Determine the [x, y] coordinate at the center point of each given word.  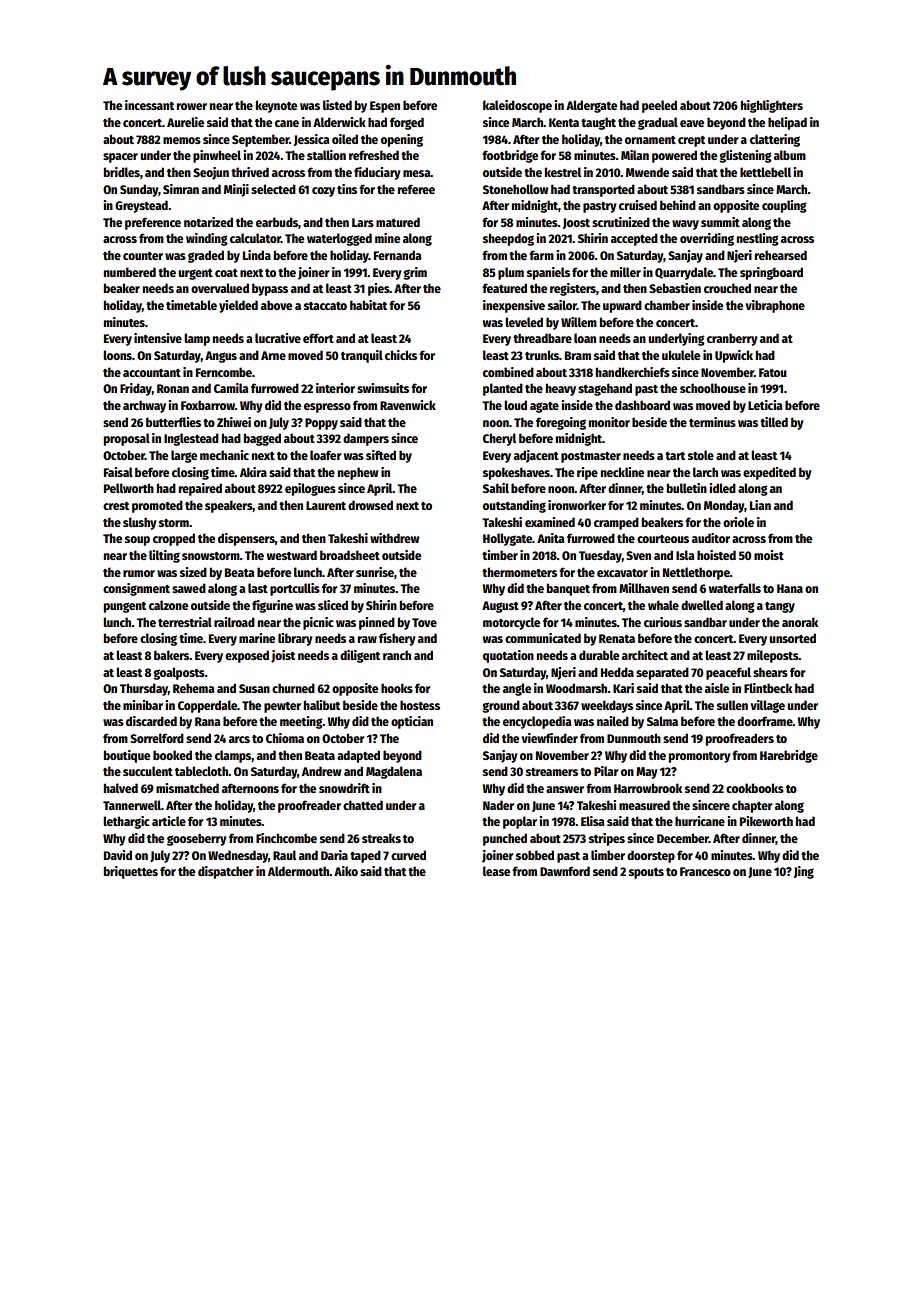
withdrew [394, 538]
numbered [130, 272]
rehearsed [781, 255]
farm [541, 255]
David [118, 855]
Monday [724, 506]
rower [192, 106]
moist [769, 555]
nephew [358, 473]
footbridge [510, 156]
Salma [662, 721]
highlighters [772, 106]
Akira [253, 472]
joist [283, 656]
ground [501, 706]
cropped [174, 539]
